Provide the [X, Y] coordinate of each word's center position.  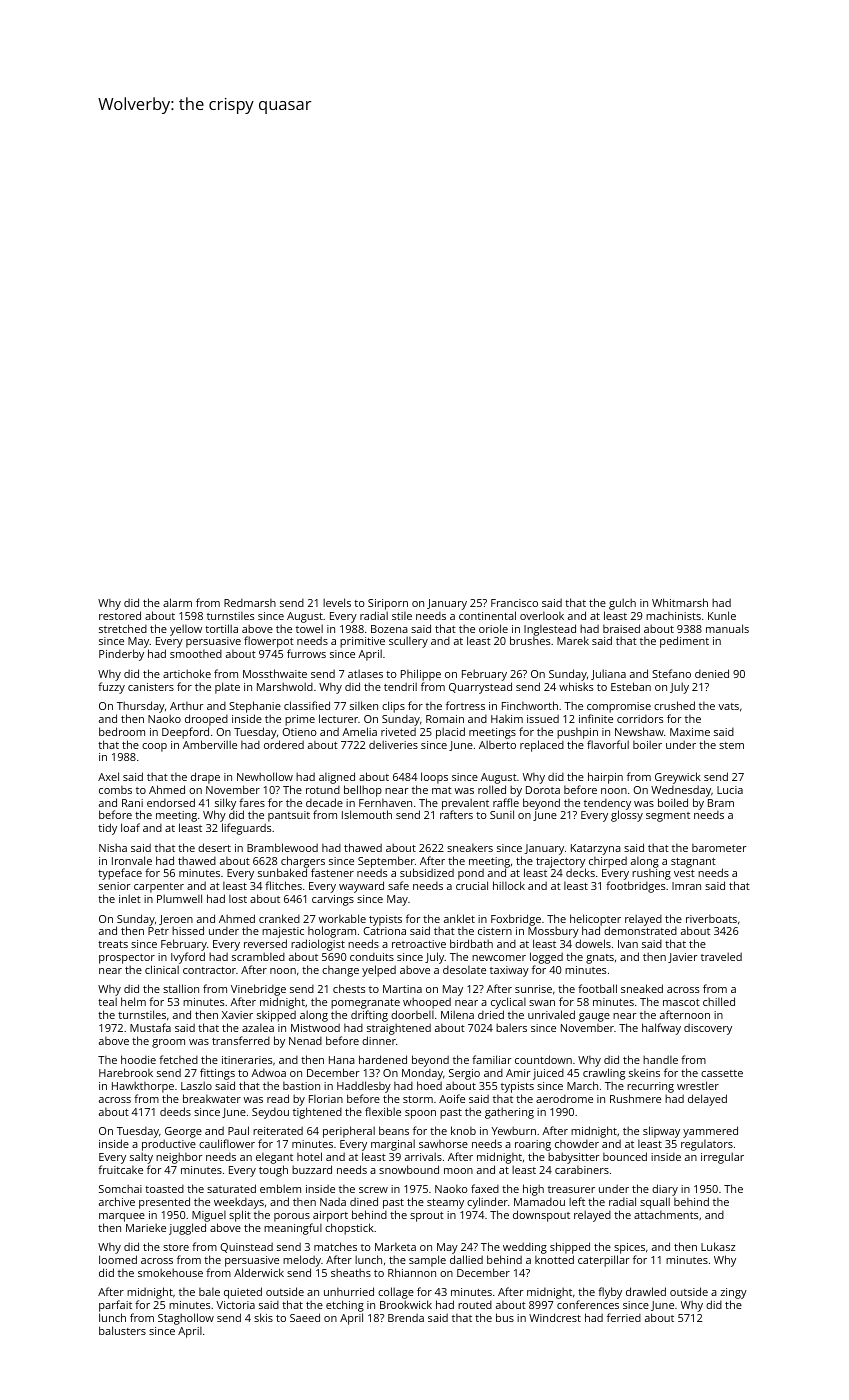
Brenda [406, 1317]
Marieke [146, 1227]
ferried [624, 1317]
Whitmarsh [680, 602]
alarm [177, 602]
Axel [108, 776]
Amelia [359, 731]
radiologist [318, 945]
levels [337, 602]
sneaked [642, 988]
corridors [640, 719]
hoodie [138, 1059]
